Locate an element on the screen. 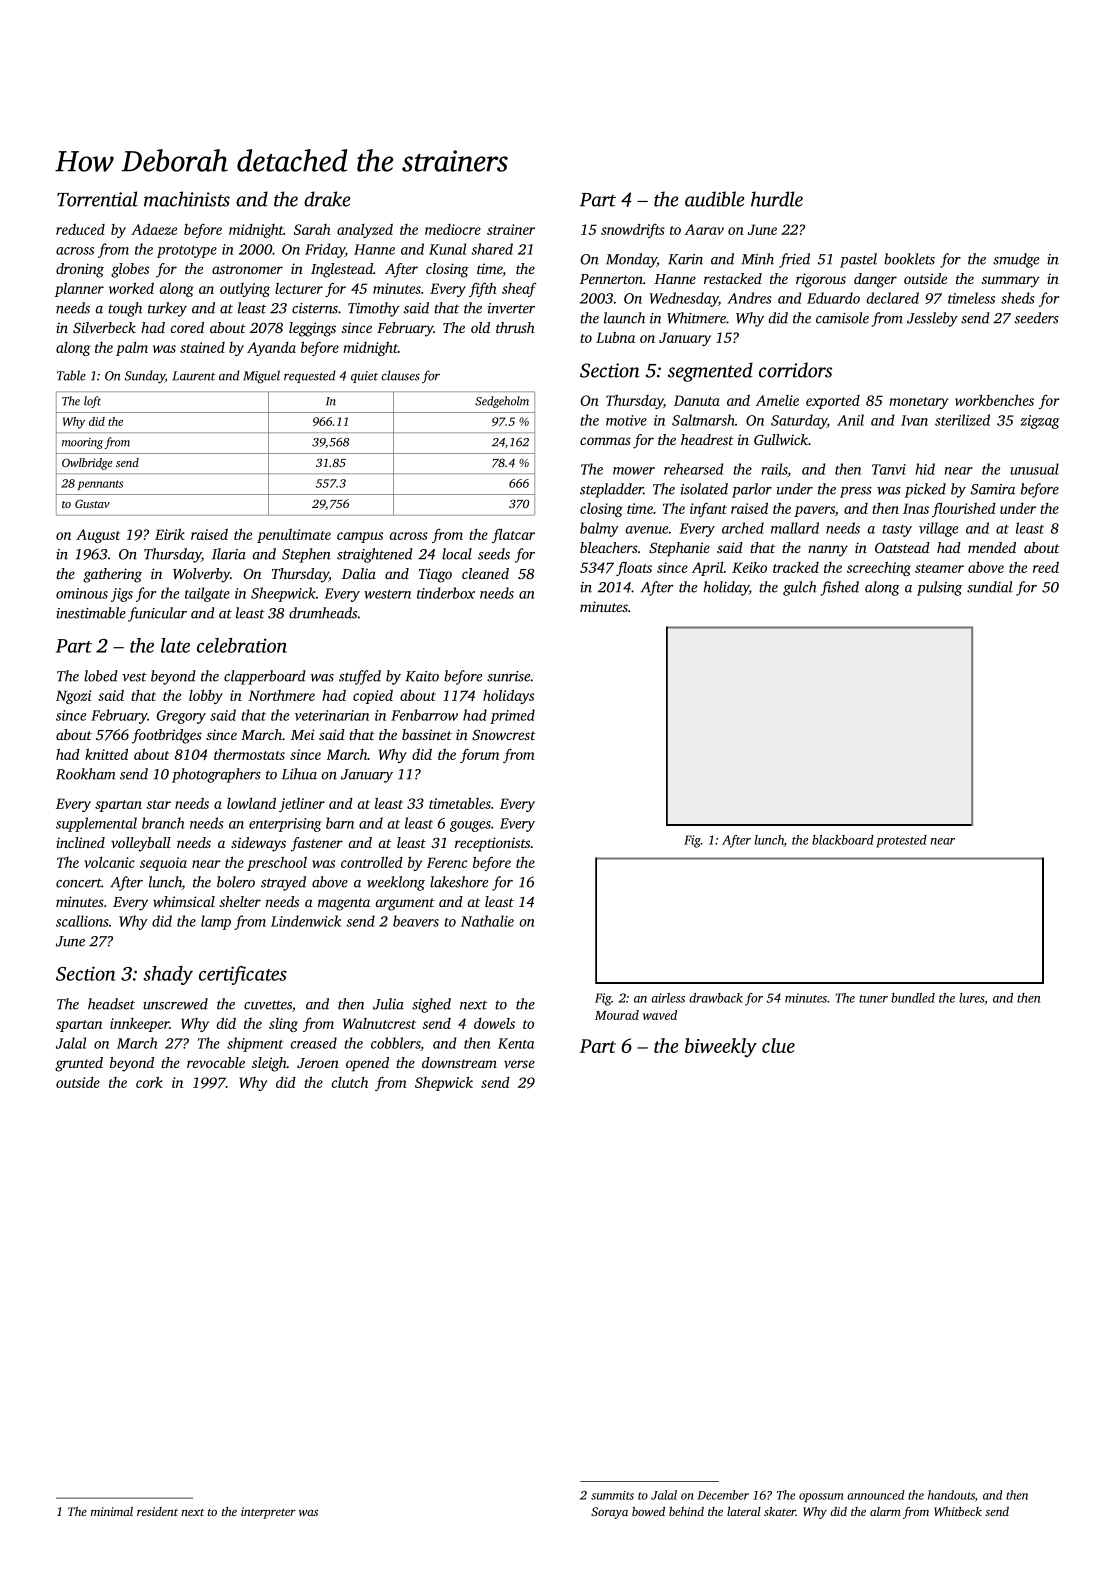 The image size is (1115, 1577). Shepwick is located at coordinates (444, 1084).
